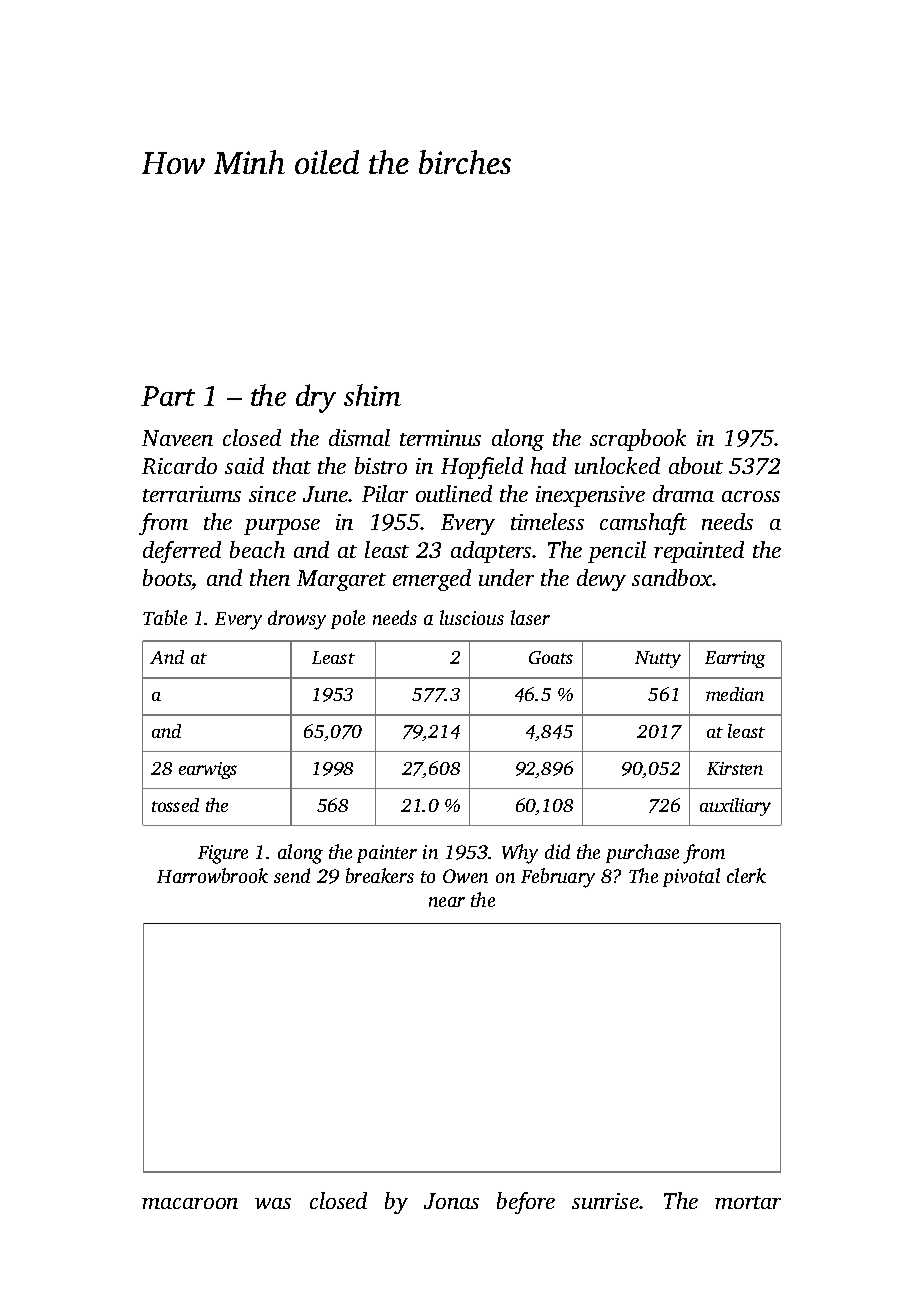  What do you see at coordinates (179, 465) in the screenshot?
I see `Ricardo` at bounding box center [179, 465].
